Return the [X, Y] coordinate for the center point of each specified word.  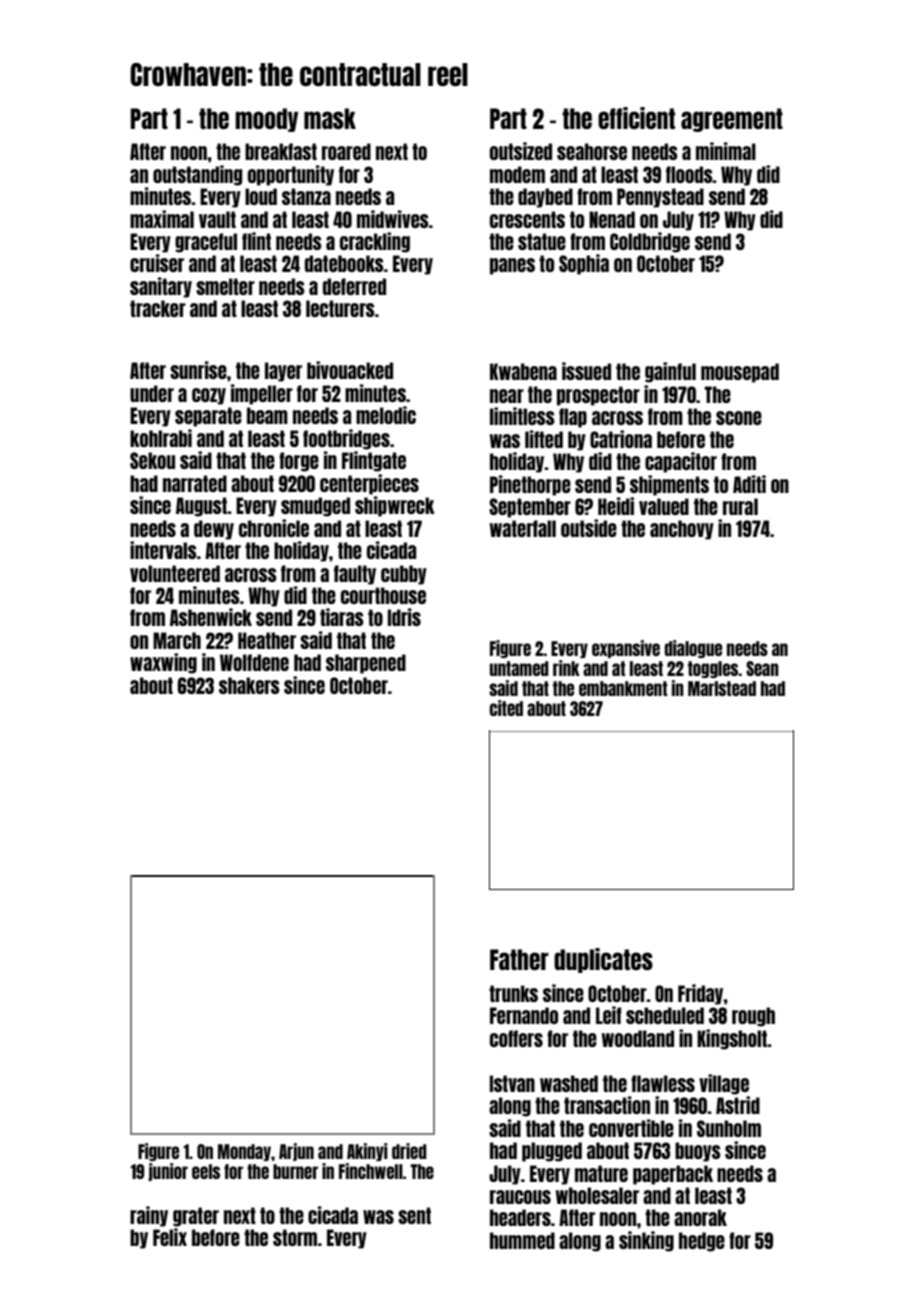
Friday [701, 994]
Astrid [738, 1105]
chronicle [274, 528]
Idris [404, 617]
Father [519, 959]
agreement [732, 120]
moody [266, 120]
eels [206, 1171]
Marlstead [722, 688]
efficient [636, 118]
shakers [249, 685]
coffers [516, 1038]
